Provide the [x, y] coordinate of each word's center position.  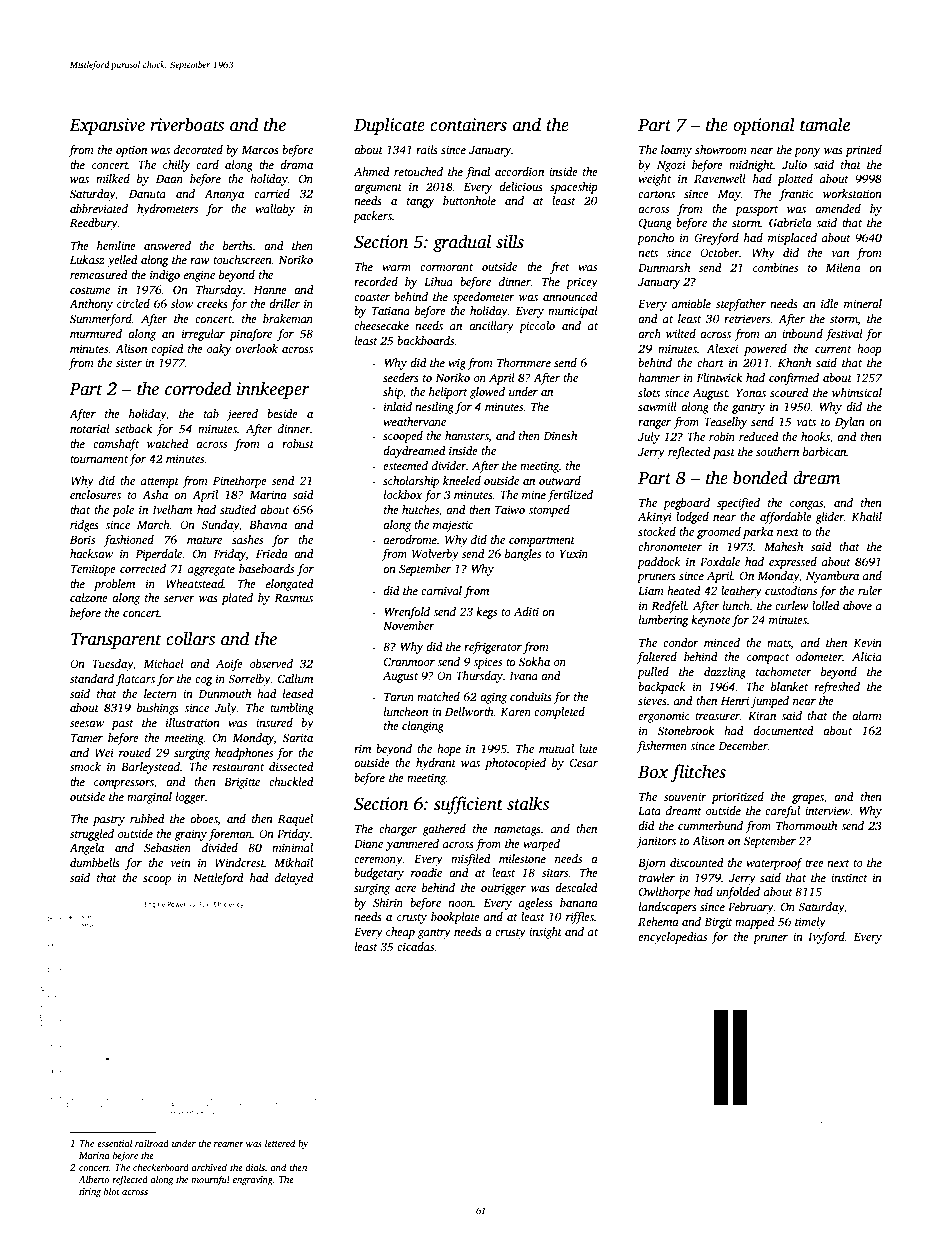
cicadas [416, 946]
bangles [523, 555]
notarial [90, 428]
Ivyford [826, 938]
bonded [760, 477]
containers [468, 125]
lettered [280, 1143]
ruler [870, 590]
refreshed [837, 688]
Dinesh [560, 435]
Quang [655, 224]
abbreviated [99, 208]
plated [237, 599]
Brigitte [242, 783]
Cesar [584, 762]
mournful [210, 1180]
